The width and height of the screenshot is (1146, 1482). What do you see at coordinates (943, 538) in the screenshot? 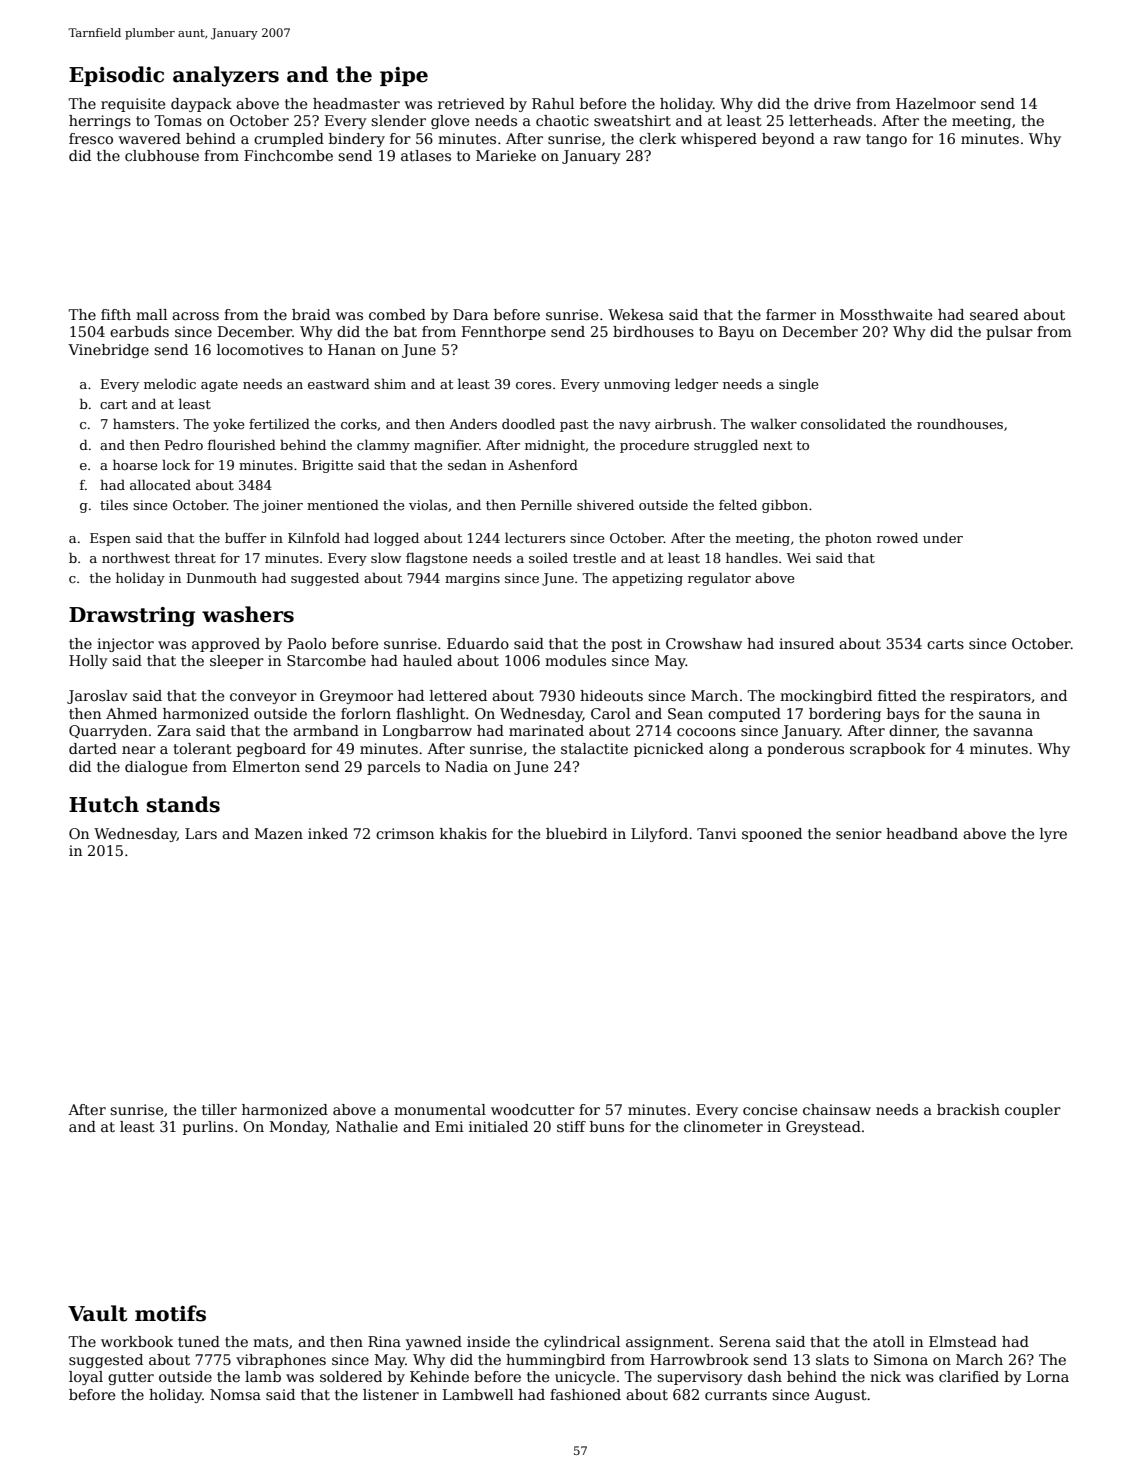
I see `under` at bounding box center [943, 538].
